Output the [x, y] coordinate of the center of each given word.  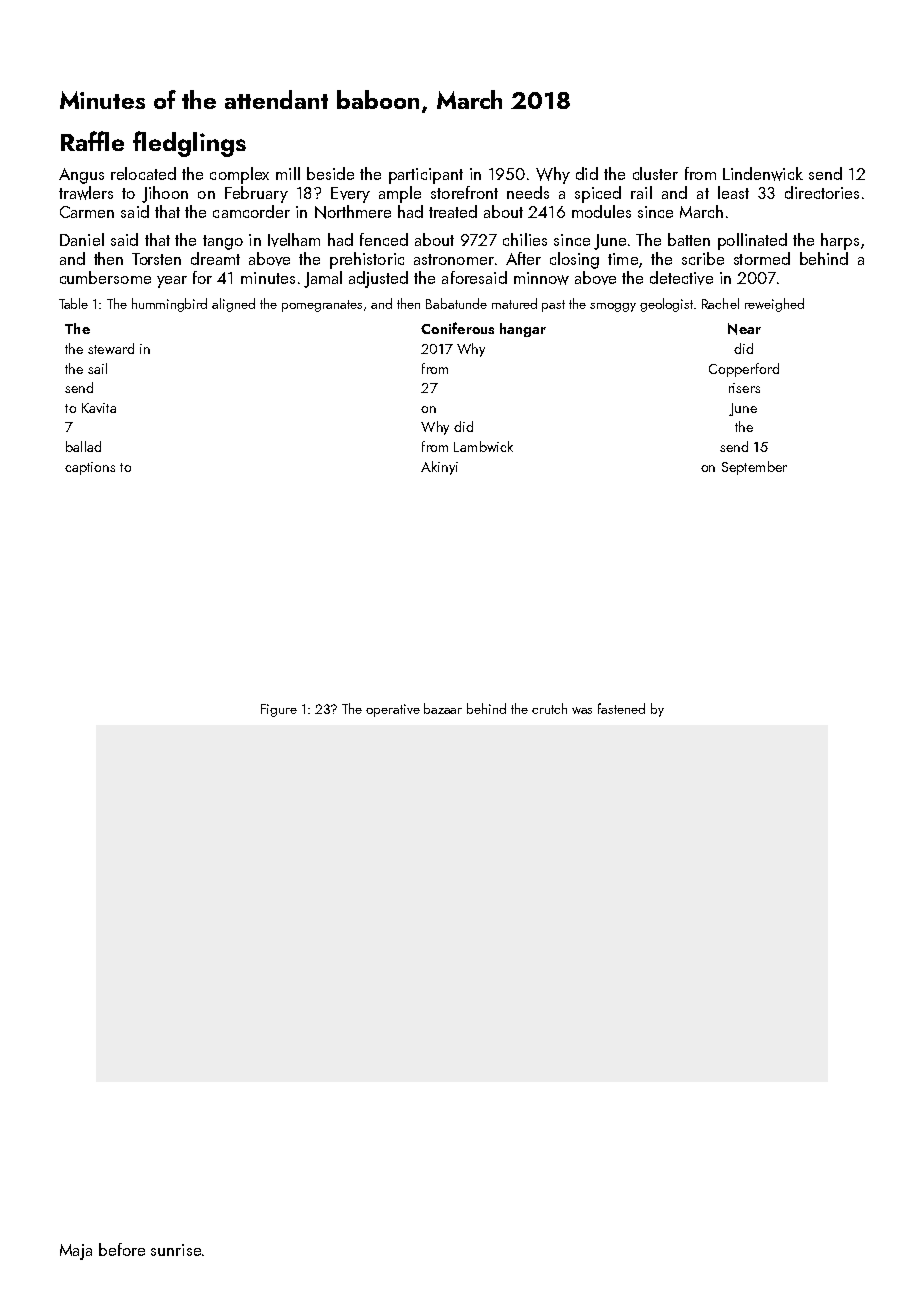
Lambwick [483, 446]
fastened [621, 708]
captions [90, 468]
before [122, 1249]
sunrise [176, 1250]
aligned [233, 305]
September [754, 468]
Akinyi [439, 468]
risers [744, 388]
